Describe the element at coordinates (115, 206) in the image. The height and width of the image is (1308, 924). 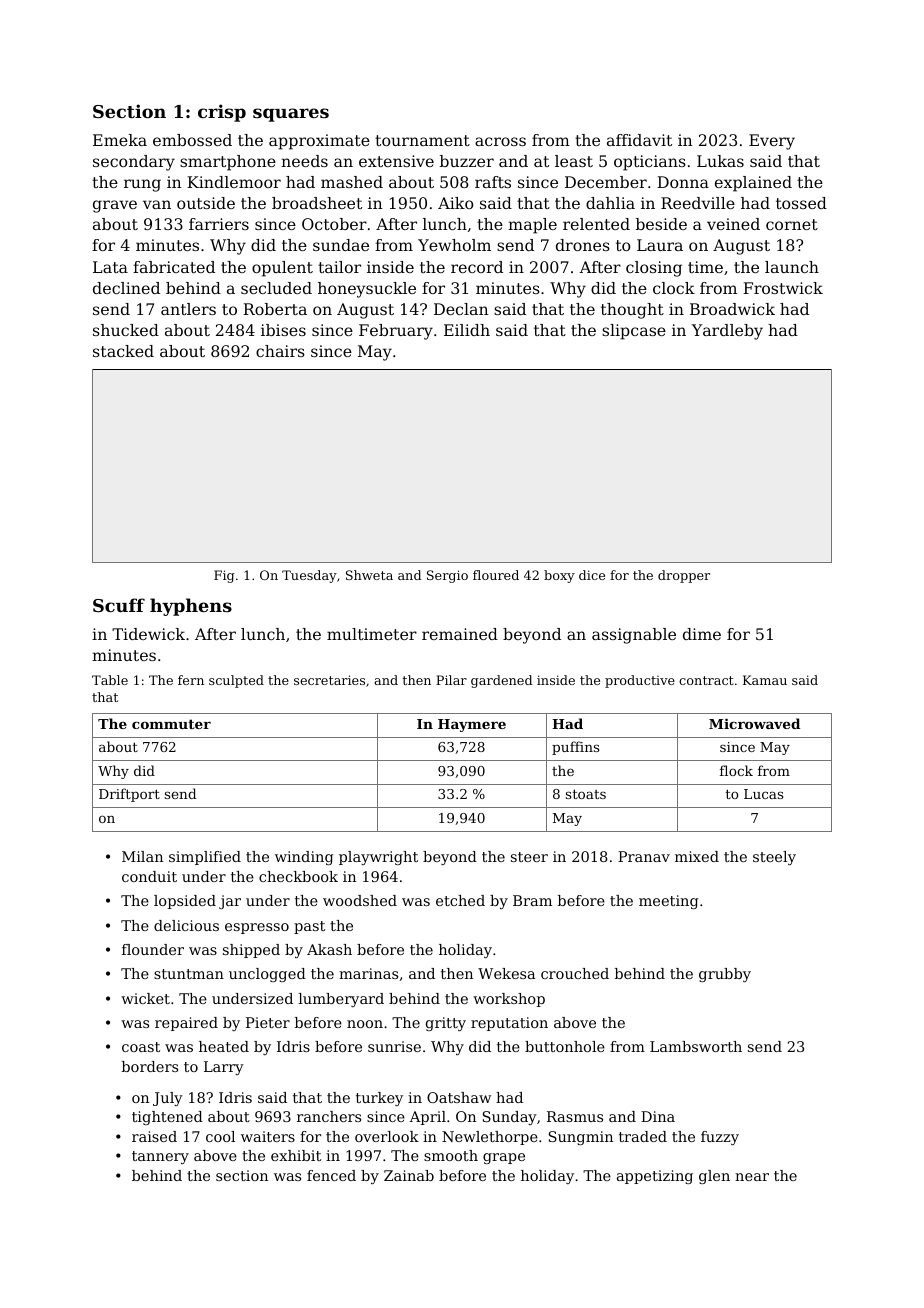
I see `grave` at that location.
